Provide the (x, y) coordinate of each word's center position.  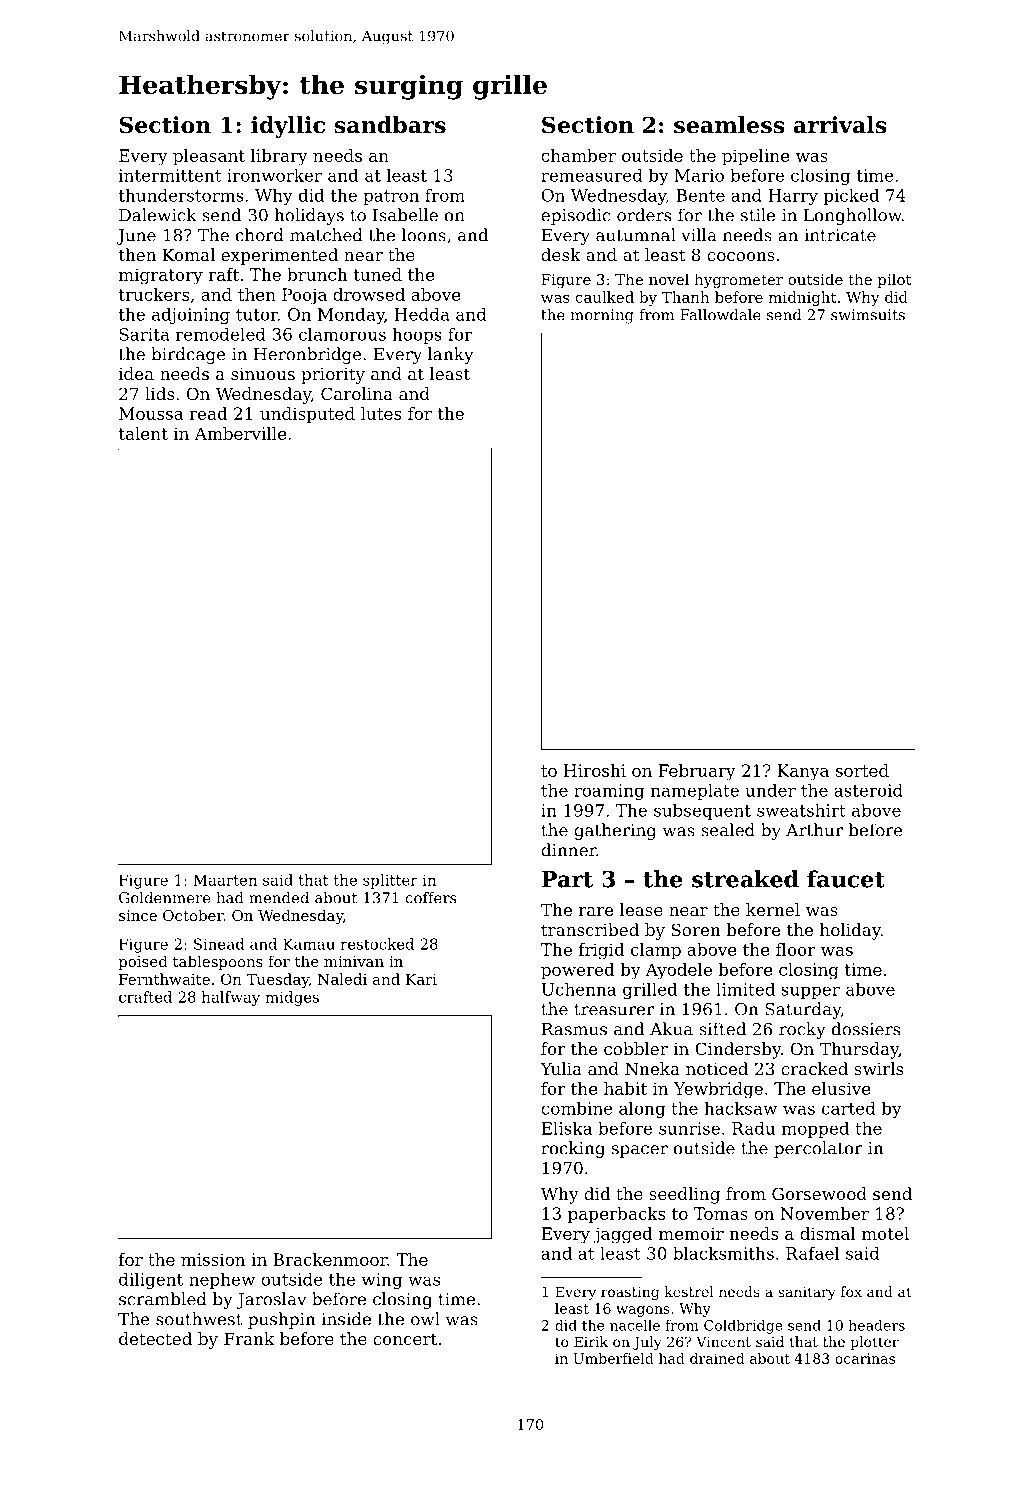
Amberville (240, 433)
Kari (421, 979)
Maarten (225, 880)
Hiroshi (595, 770)
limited (745, 989)
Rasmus (574, 1029)
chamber (578, 155)
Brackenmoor (330, 1259)
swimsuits (868, 315)
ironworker (274, 175)
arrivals (840, 125)
